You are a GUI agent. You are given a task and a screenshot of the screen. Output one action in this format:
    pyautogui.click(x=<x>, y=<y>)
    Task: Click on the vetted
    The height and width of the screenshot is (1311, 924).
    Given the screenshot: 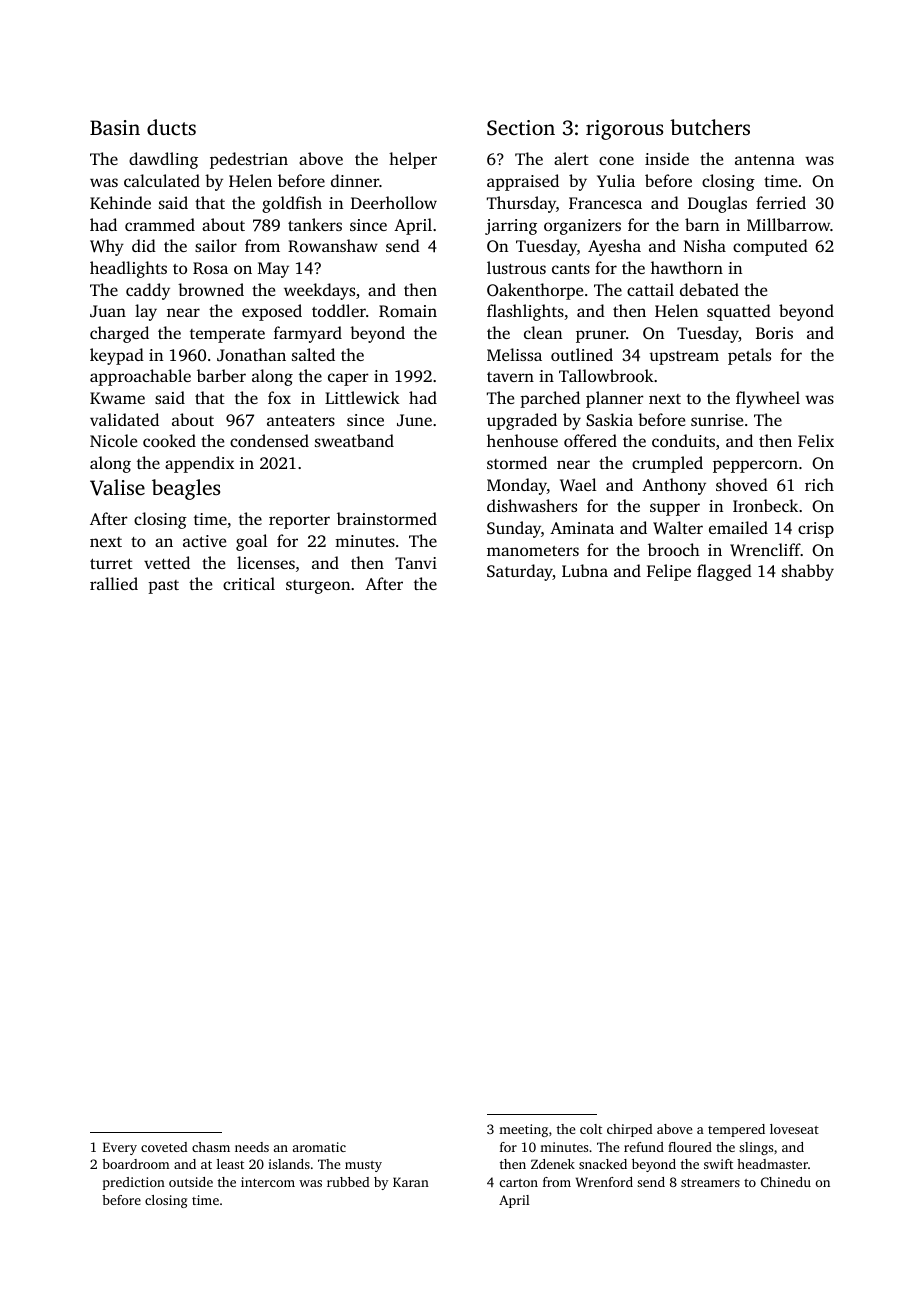 What is the action you would take?
    pyautogui.click(x=167, y=562)
